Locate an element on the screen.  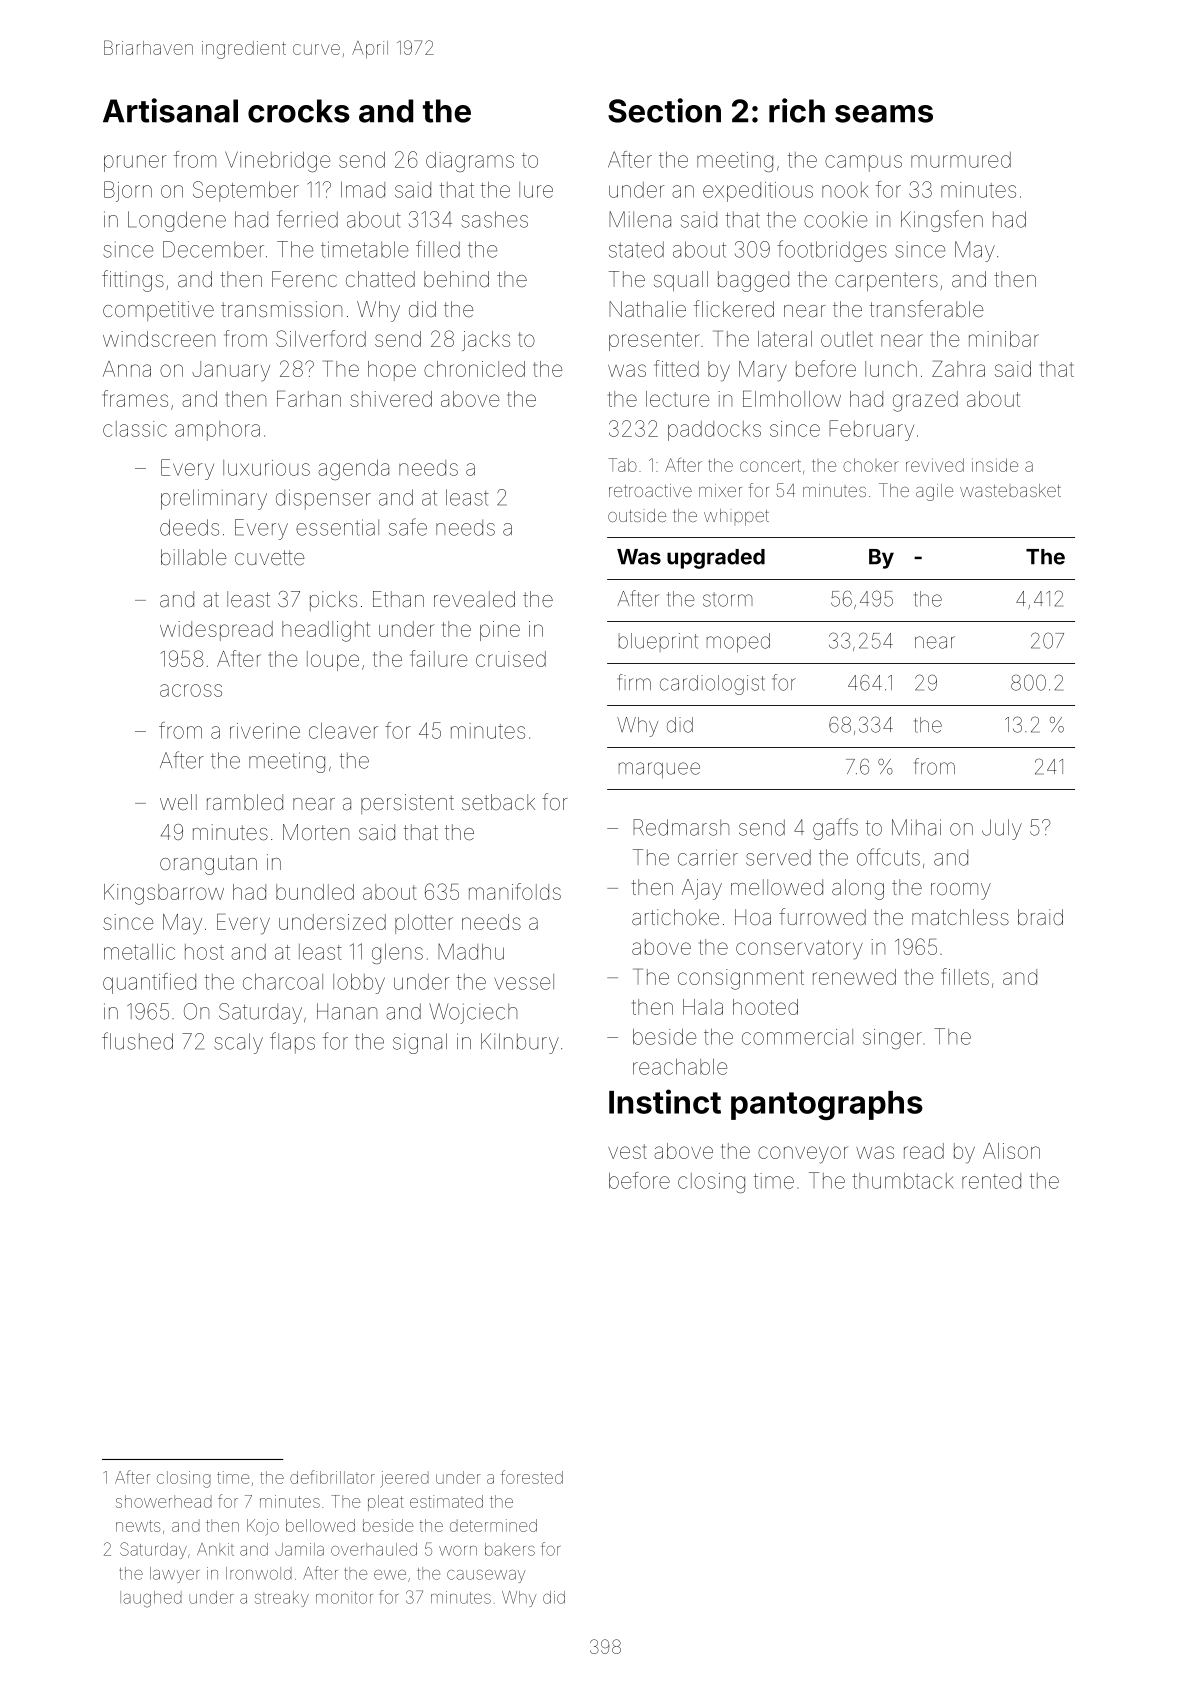
Mihai is located at coordinates (916, 827).
